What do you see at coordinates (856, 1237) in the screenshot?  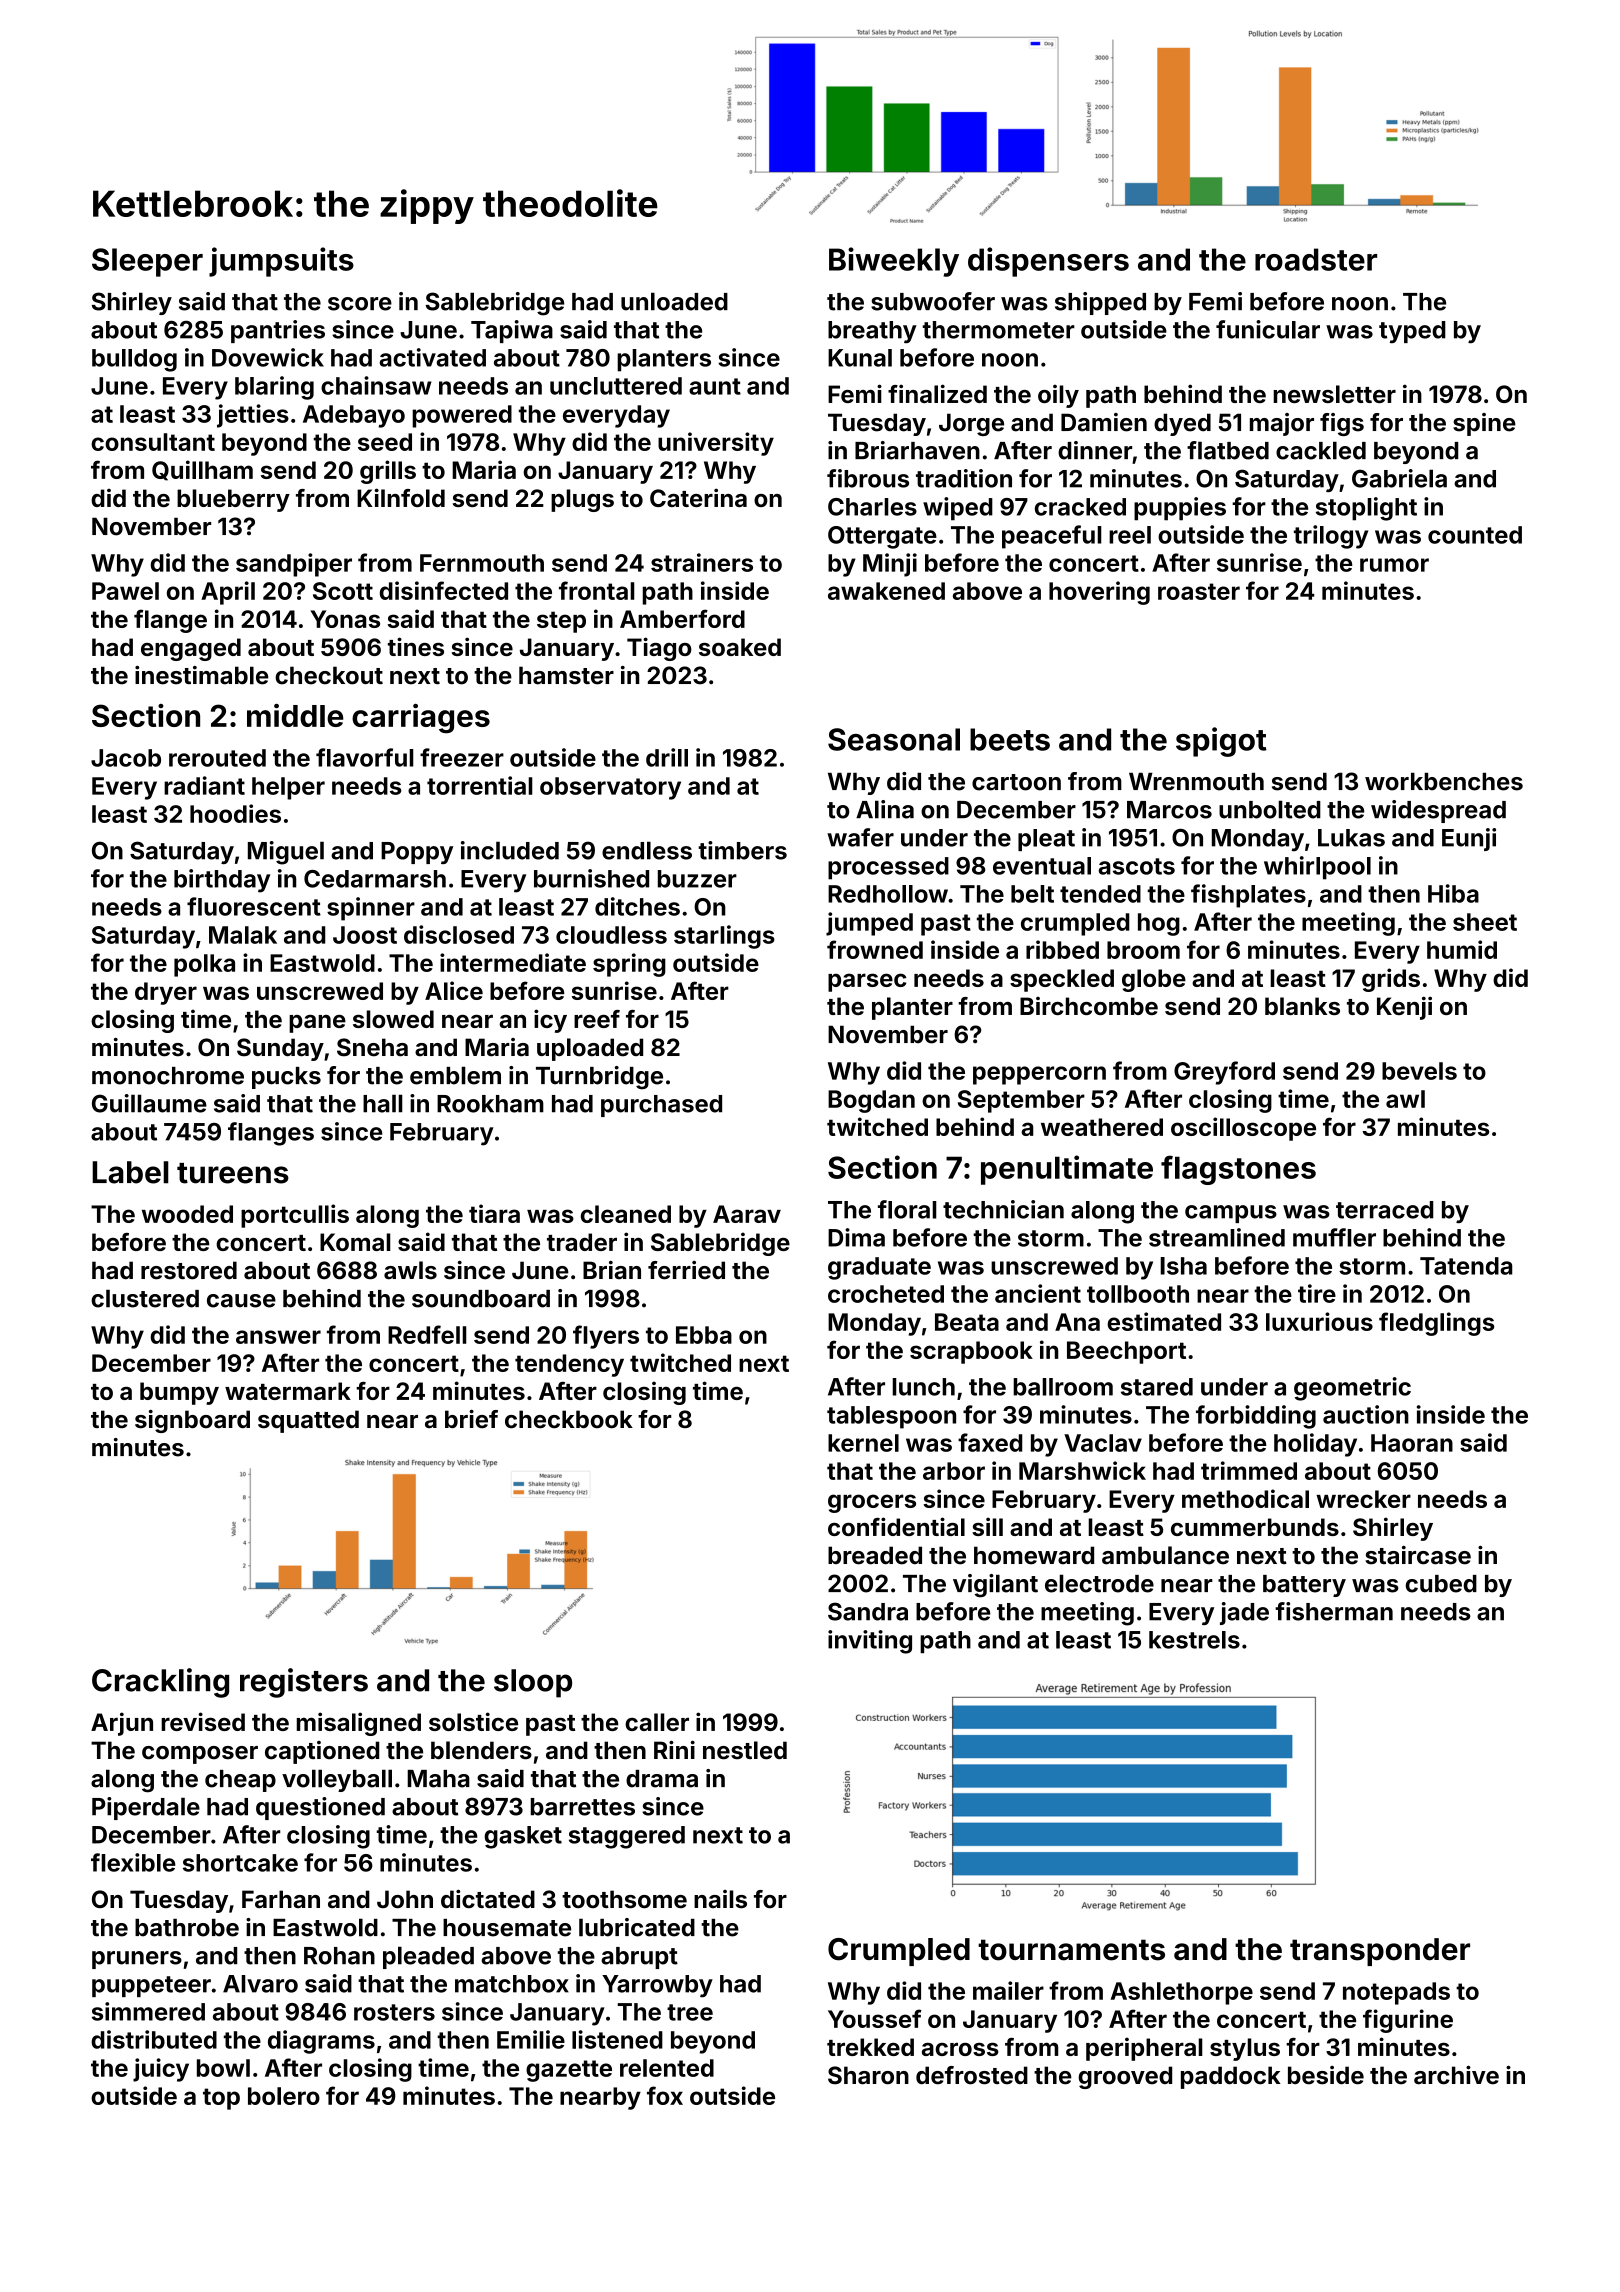 I see `Dima` at bounding box center [856, 1237].
